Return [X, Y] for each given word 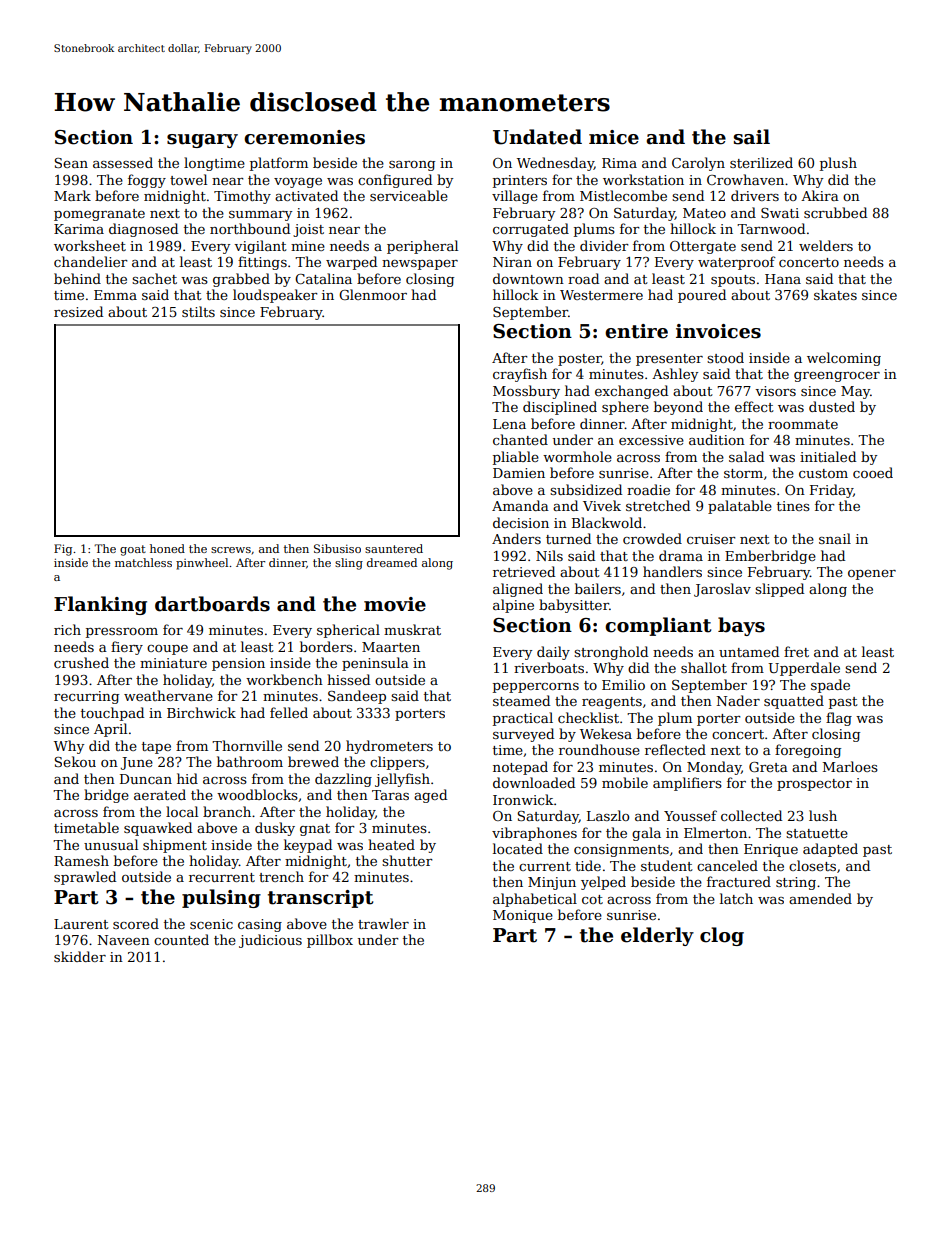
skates [835, 294]
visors [775, 391]
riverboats [549, 667]
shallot [704, 667]
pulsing [221, 898]
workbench [284, 679]
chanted [520, 439]
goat [133, 550]
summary [260, 216]
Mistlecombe [623, 195]
